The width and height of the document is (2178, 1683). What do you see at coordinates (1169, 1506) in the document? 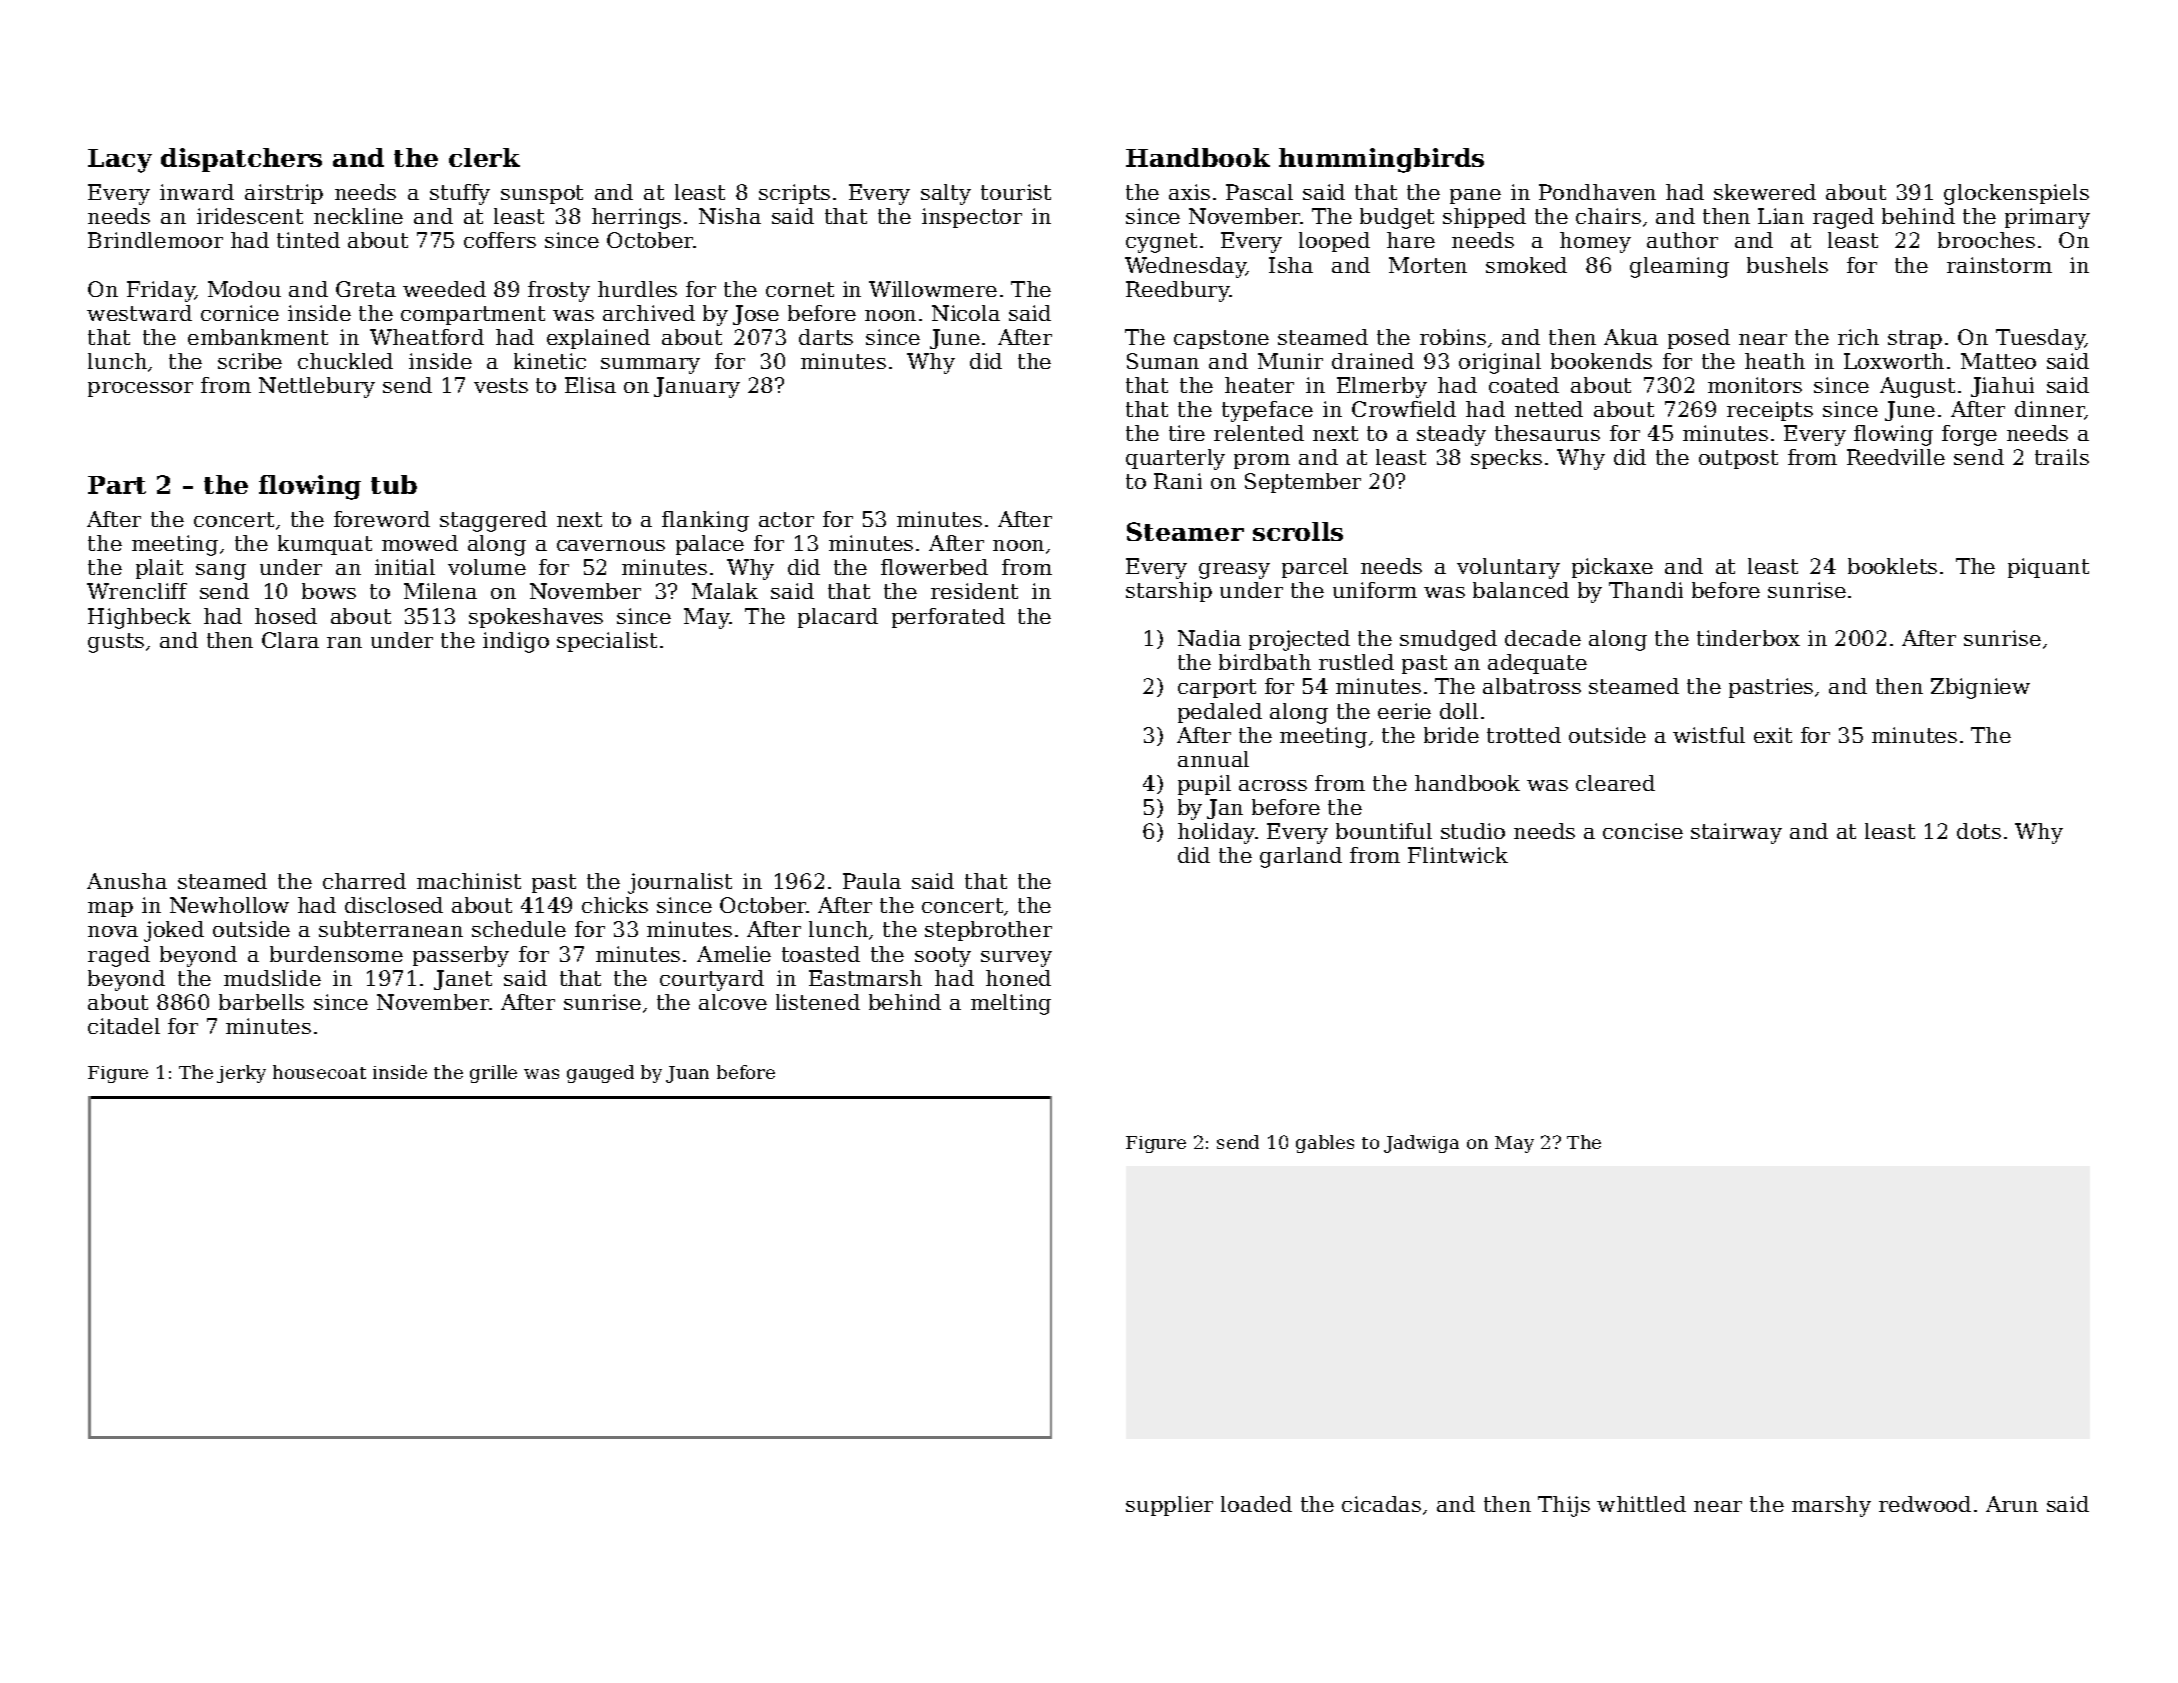
I see `supplier` at bounding box center [1169, 1506].
